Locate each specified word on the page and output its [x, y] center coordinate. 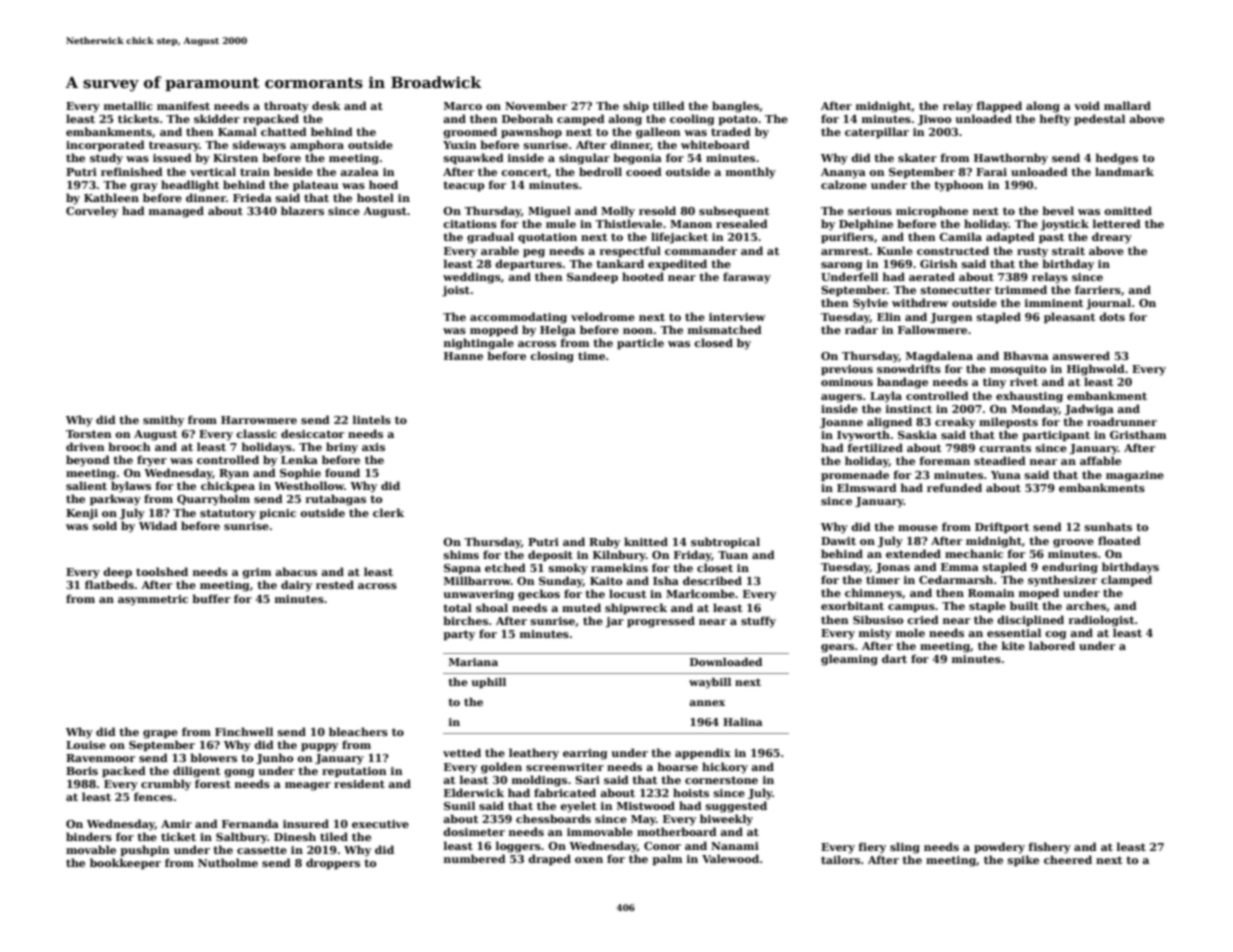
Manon [691, 224]
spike [1023, 861]
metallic [128, 105]
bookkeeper [125, 864]
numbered [475, 858]
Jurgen [951, 318]
